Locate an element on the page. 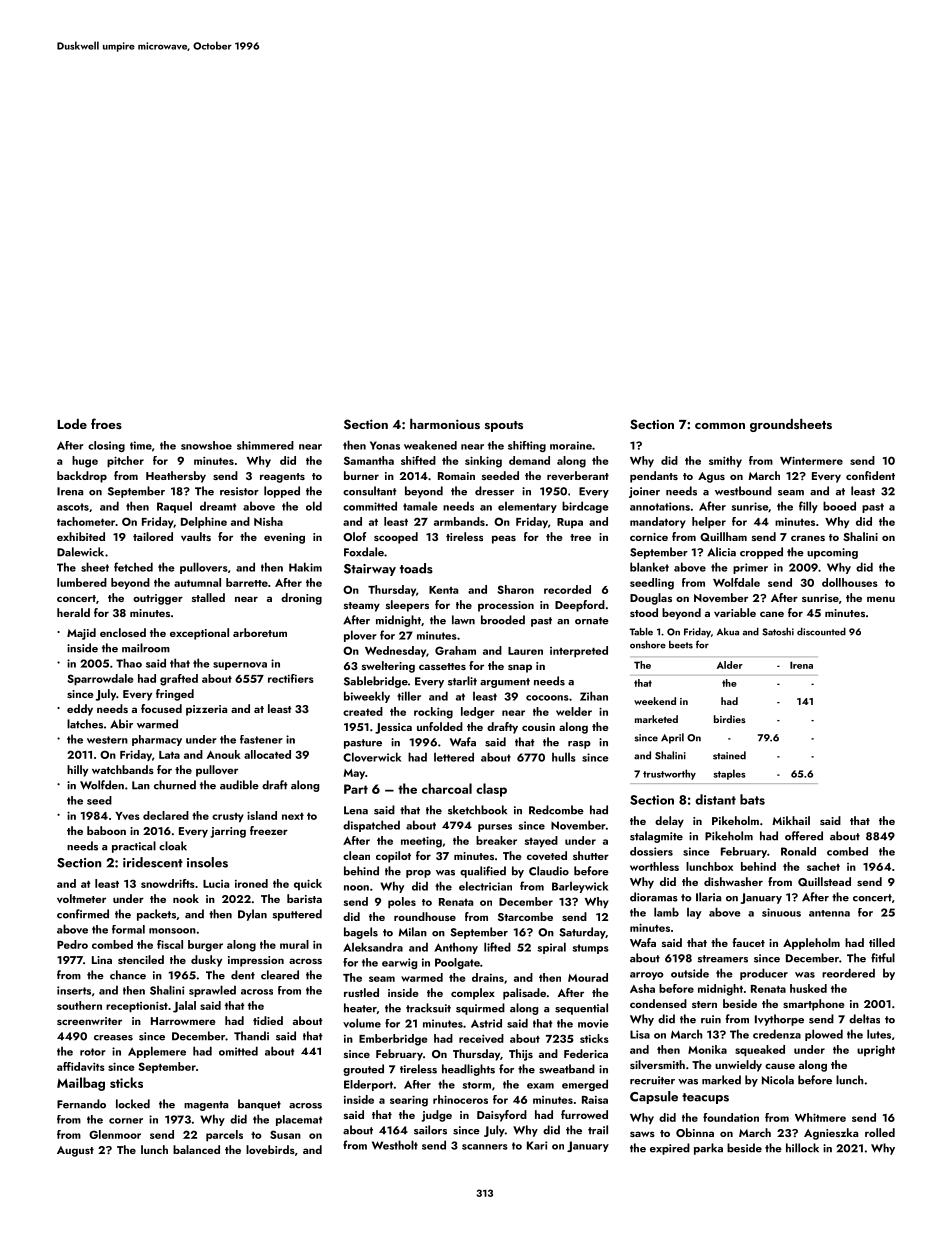  armbands is located at coordinates (459, 521).
